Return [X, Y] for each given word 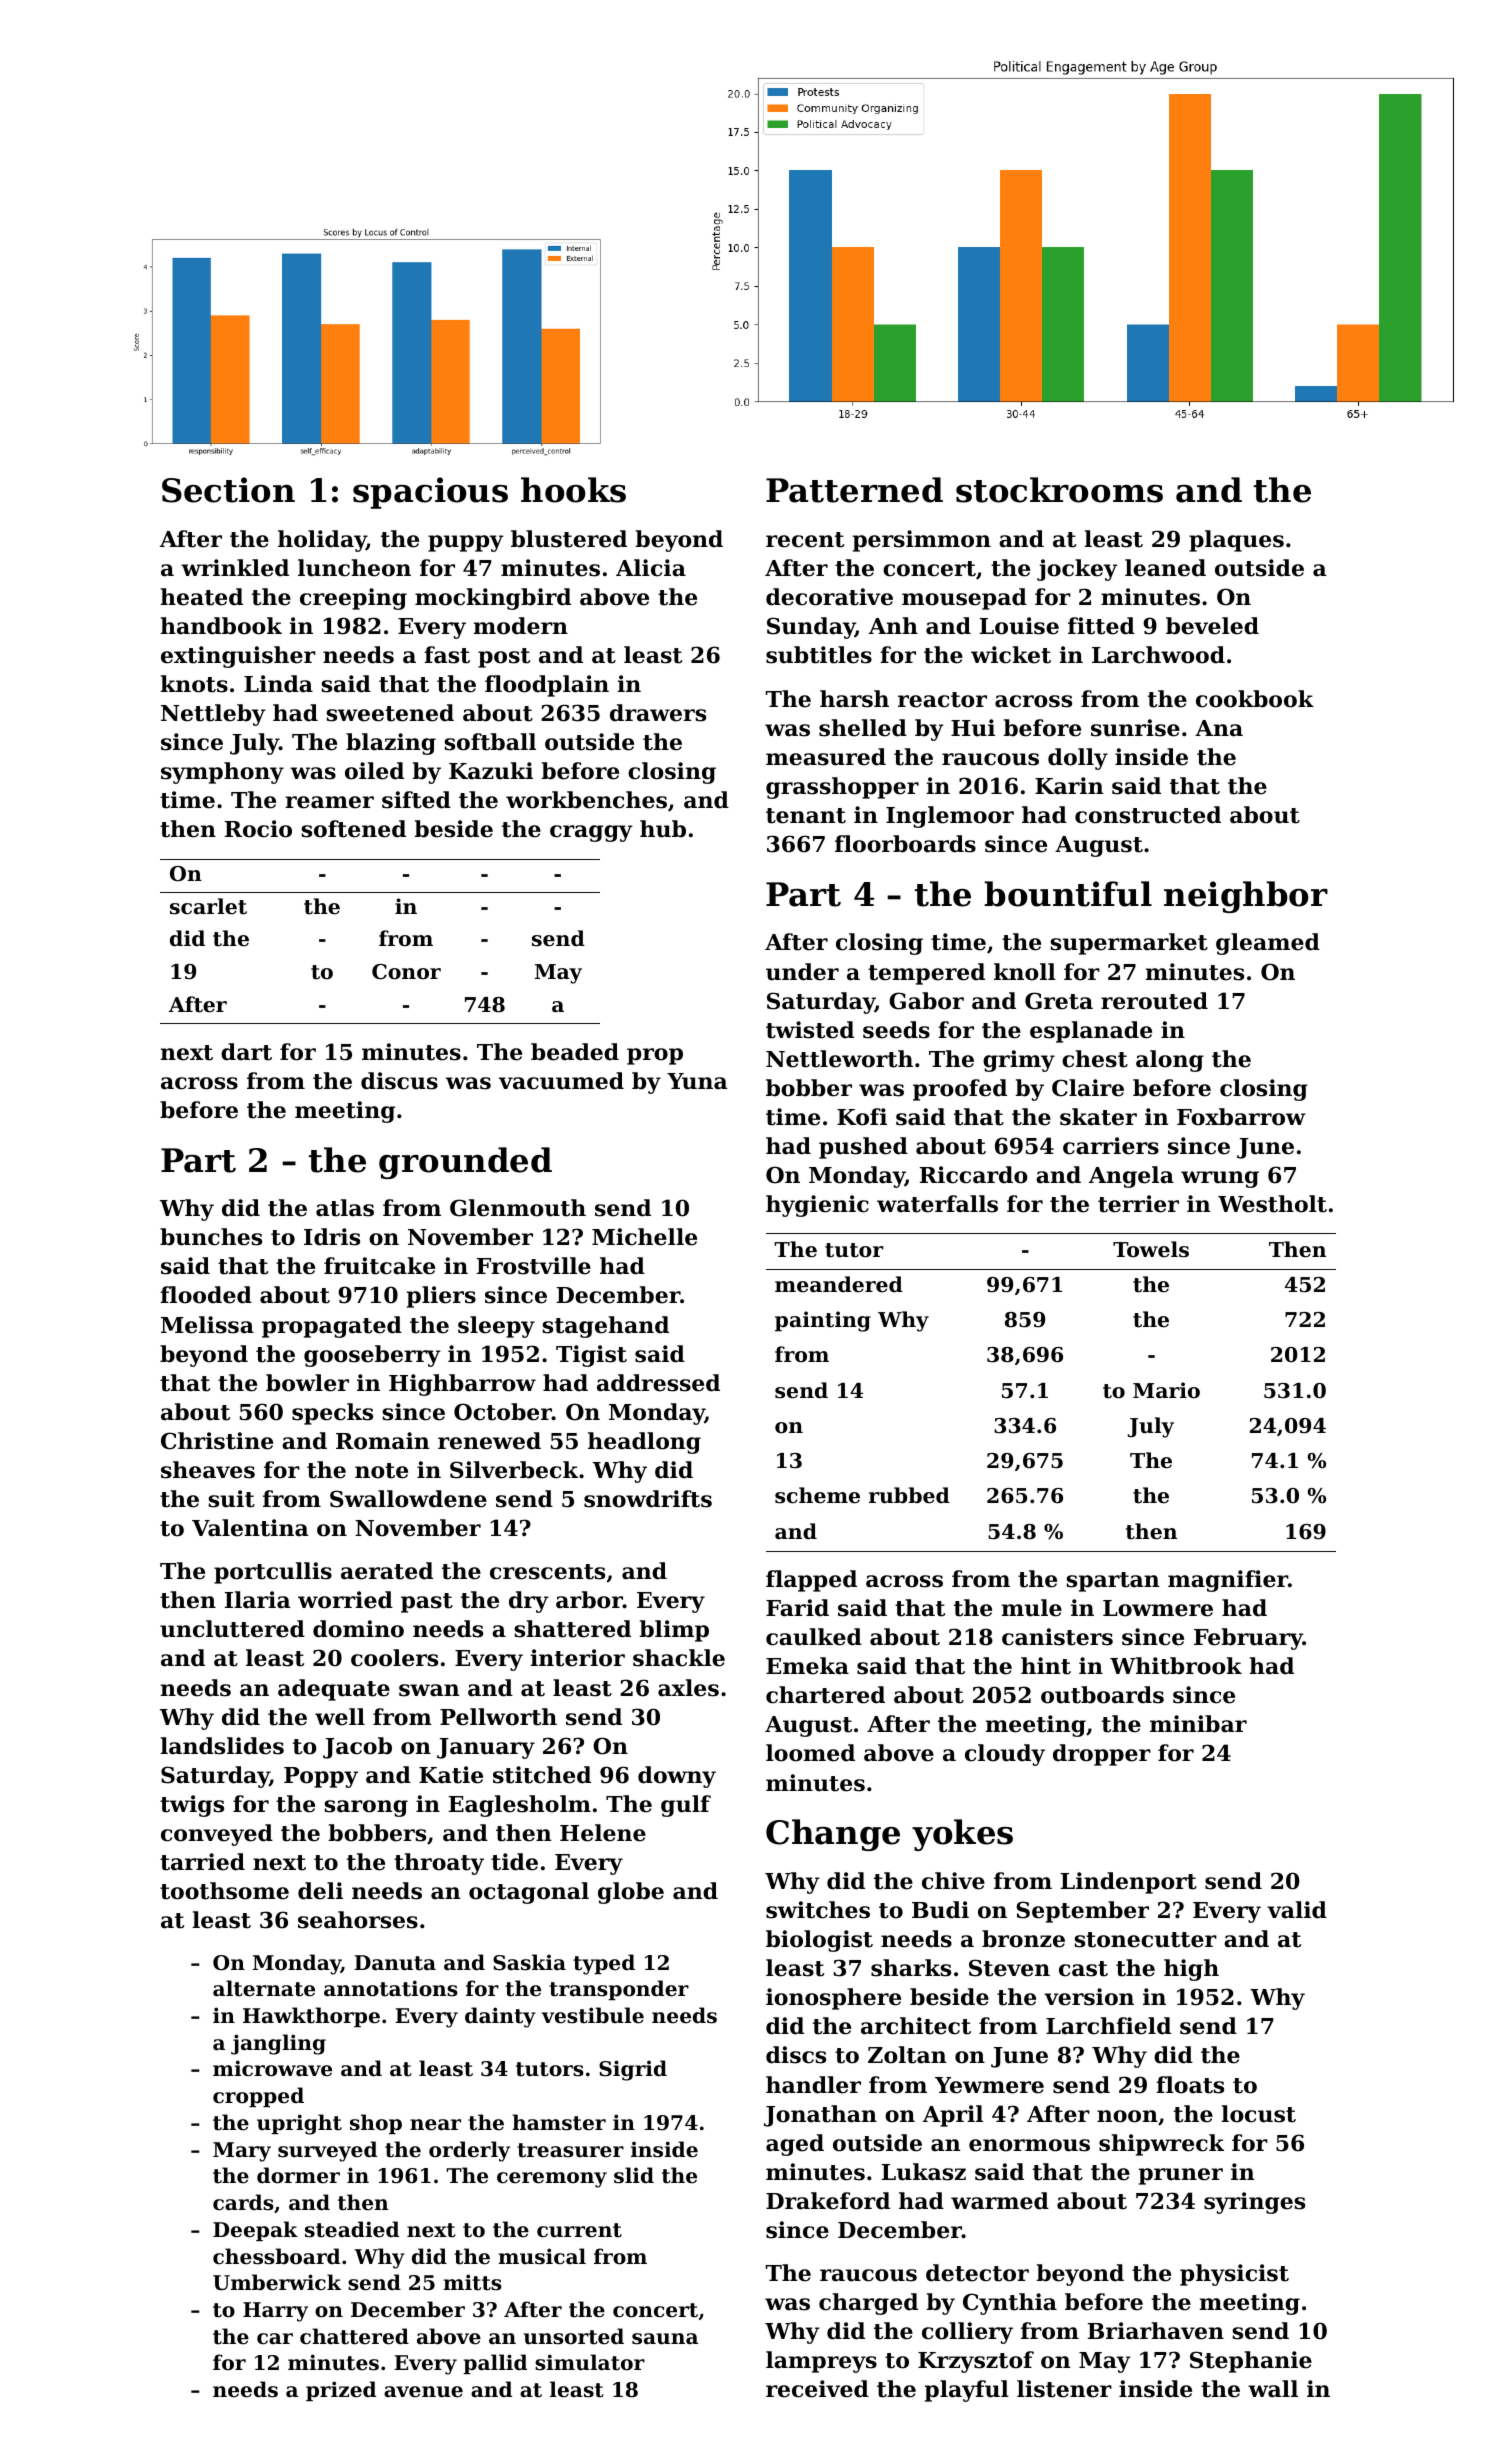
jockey [1077, 570]
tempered [926, 974]
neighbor [1246, 897]
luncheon [354, 568]
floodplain [547, 686]
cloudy [1005, 1755]
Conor [406, 972]
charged [868, 2304]
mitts [472, 2282]
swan [429, 1690]
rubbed [909, 1495]
